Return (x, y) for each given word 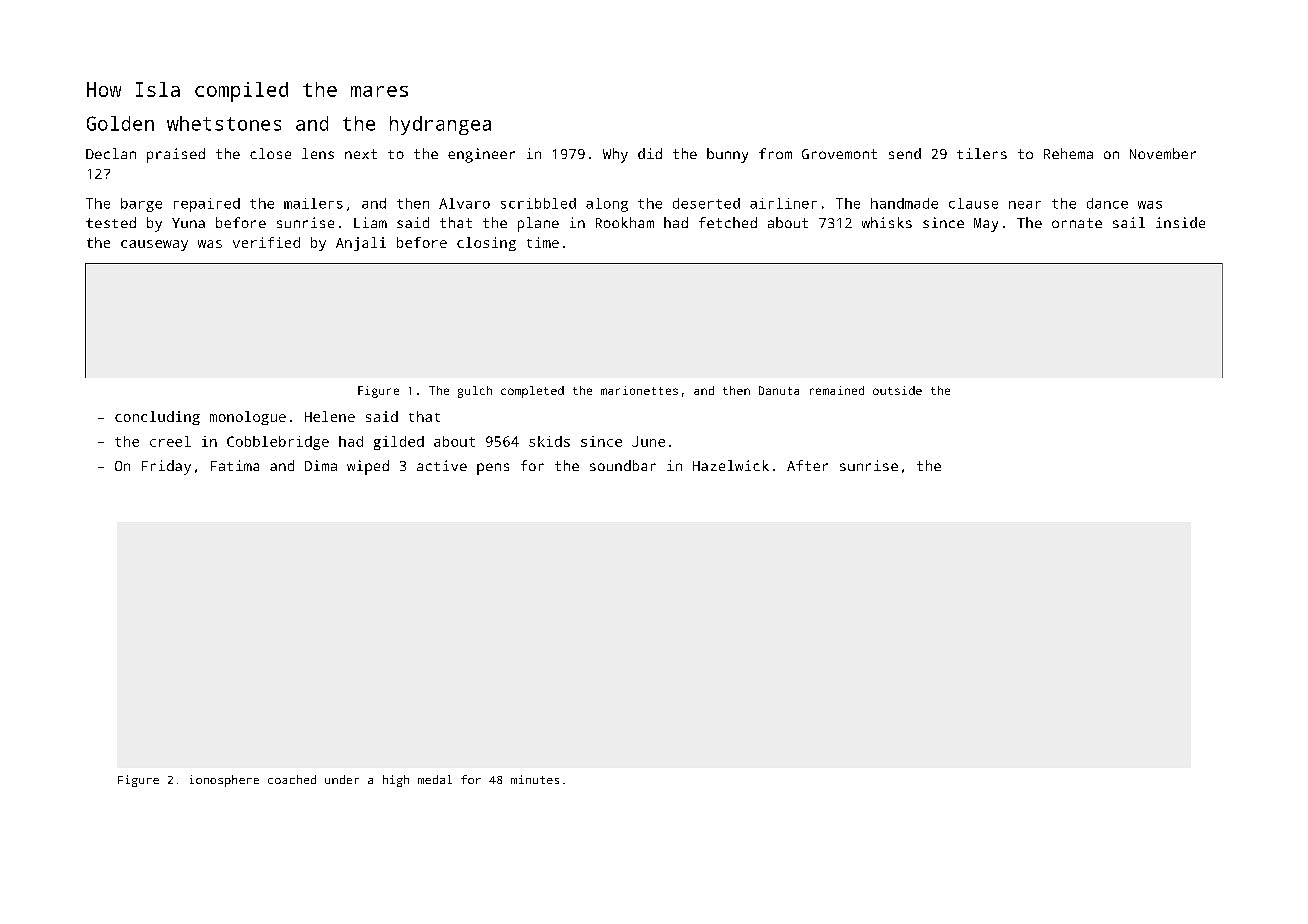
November (1163, 153)
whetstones (224, 123)
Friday (166, 467)
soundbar (623, 465)
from (775, 153)
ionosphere (224, 781)
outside (897, 390)
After (807, 465)
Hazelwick (731, 465)
